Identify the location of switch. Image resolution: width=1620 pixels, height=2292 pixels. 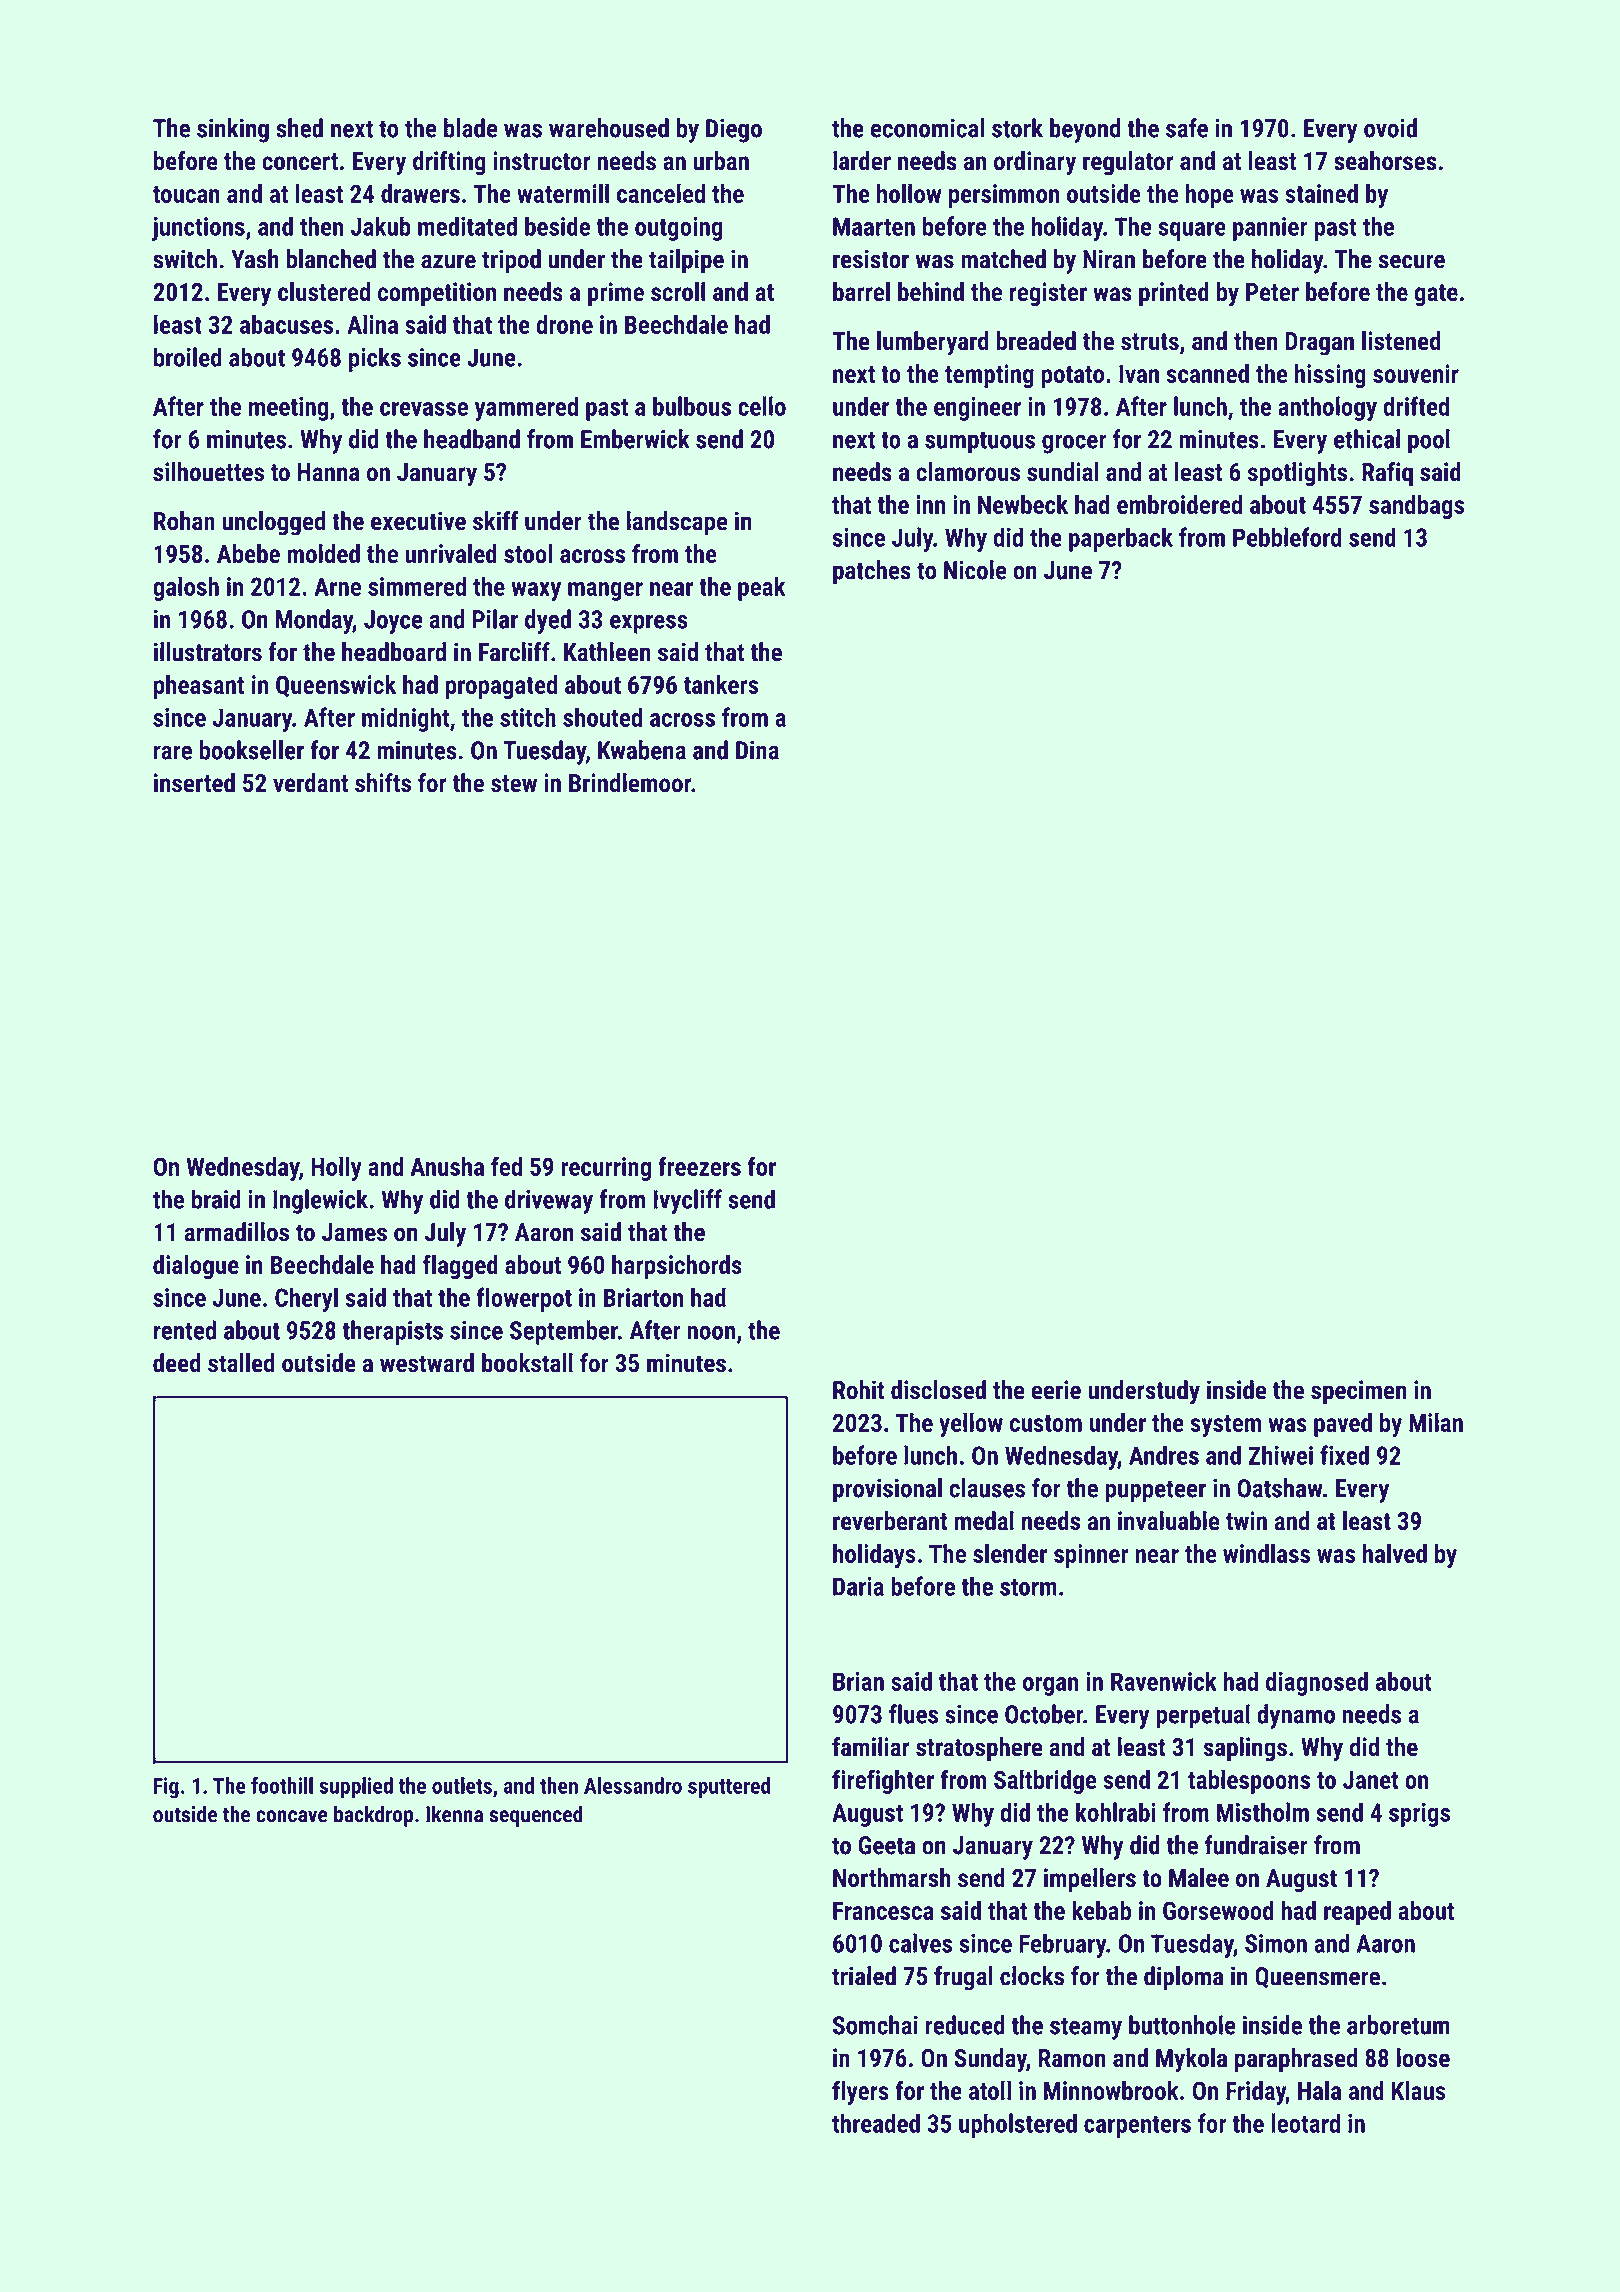
(185, 259).
